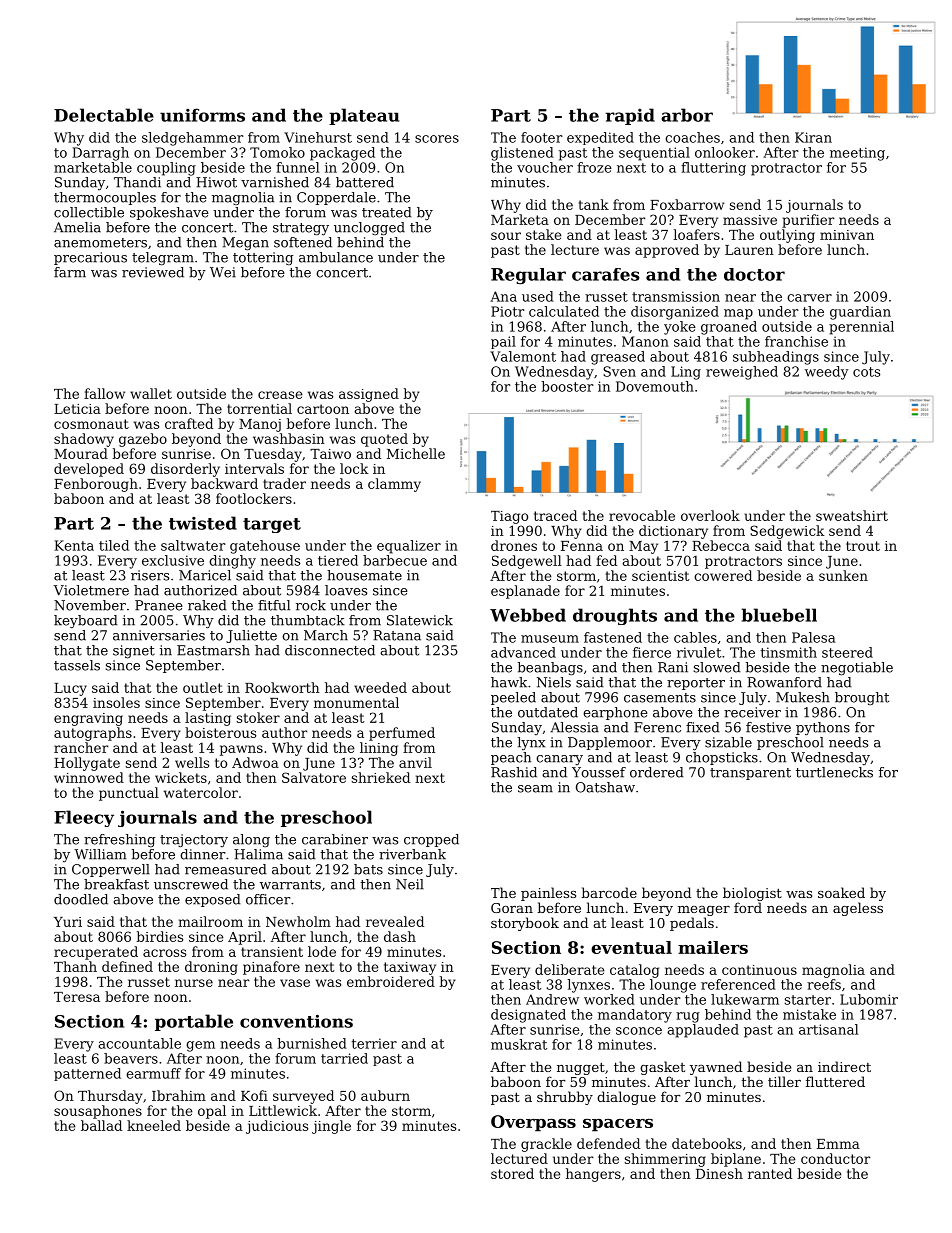 This screenshot has height=1233, width=952. Describe the element at coordinates (752, 894) in the screenshot. I see `biologist` at that location.
